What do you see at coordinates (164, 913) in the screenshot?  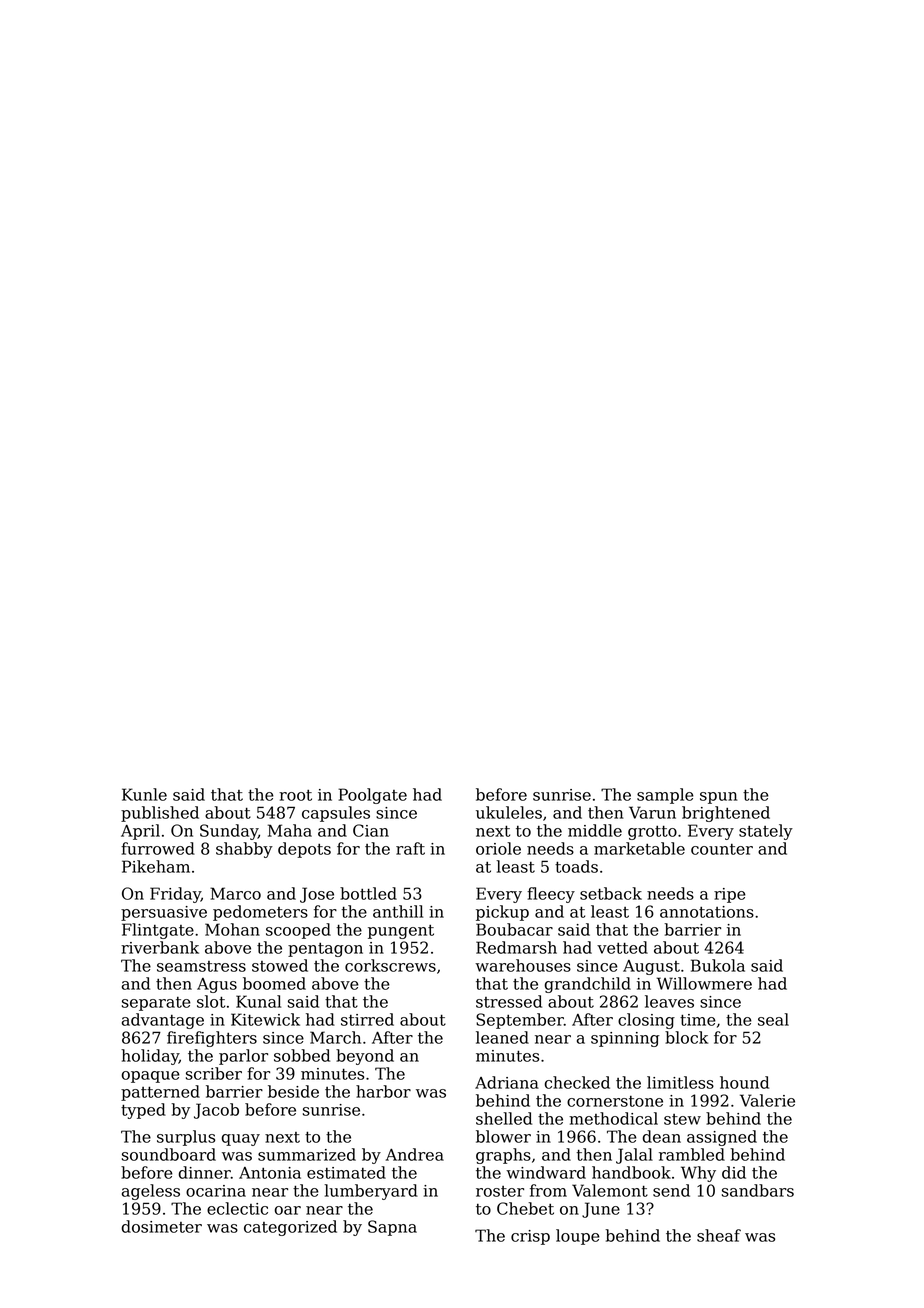 I see `persuasive` at bounding box center [164, 913].
